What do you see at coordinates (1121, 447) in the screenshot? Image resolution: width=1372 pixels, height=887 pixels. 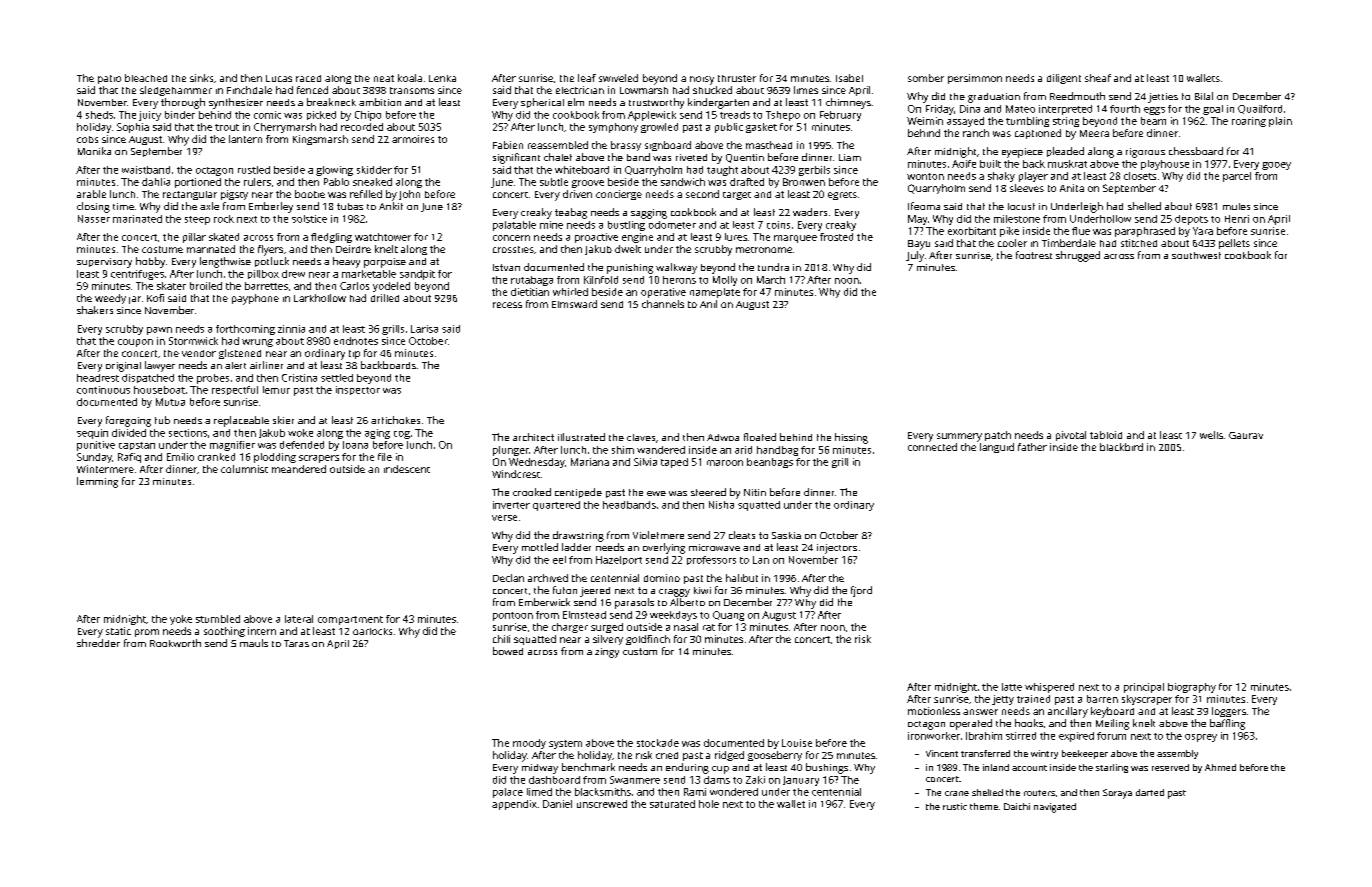 I see `blackbird` at bounding box center [1121, 447].
